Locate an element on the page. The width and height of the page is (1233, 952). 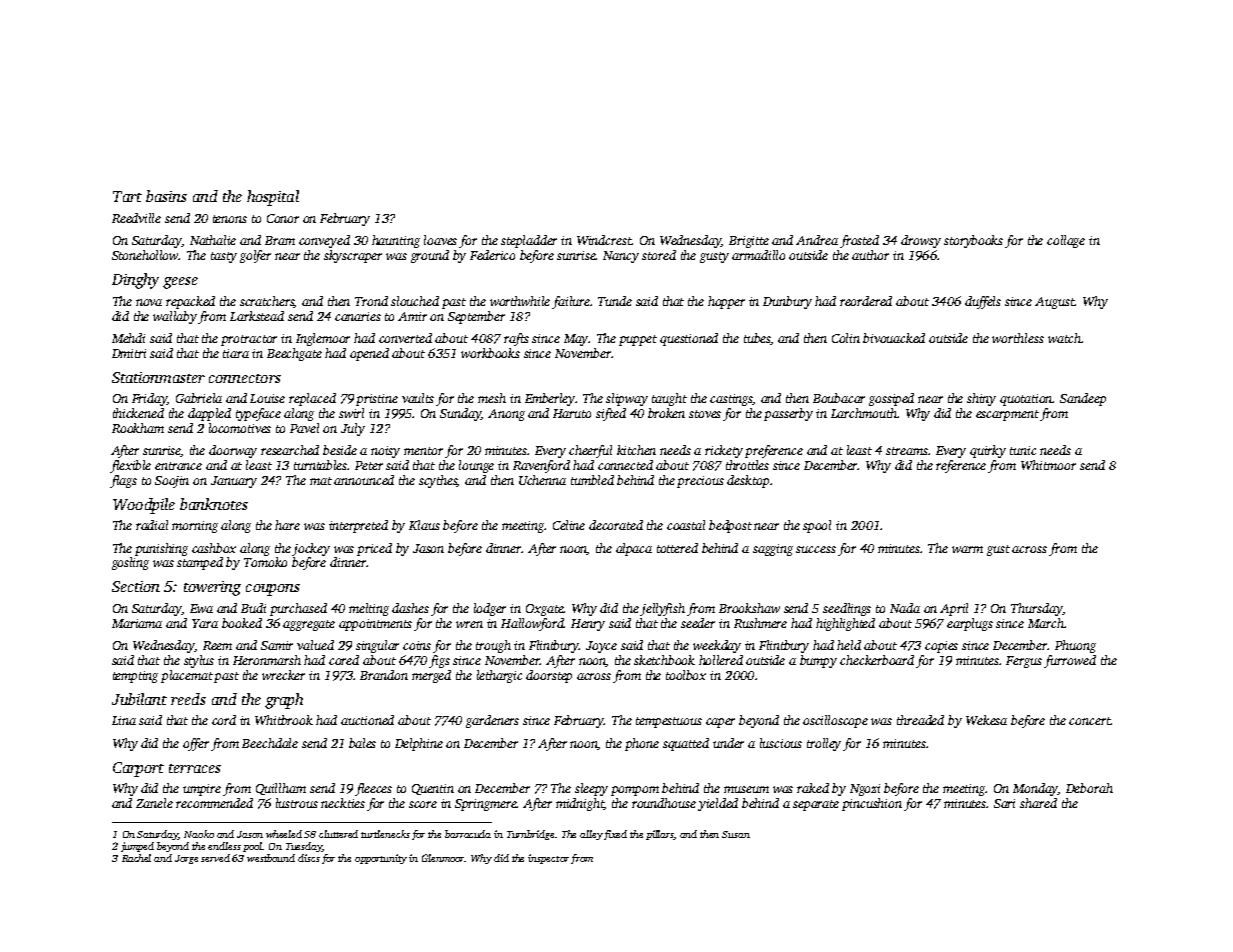
warm is located at coordinates (967, 549).
